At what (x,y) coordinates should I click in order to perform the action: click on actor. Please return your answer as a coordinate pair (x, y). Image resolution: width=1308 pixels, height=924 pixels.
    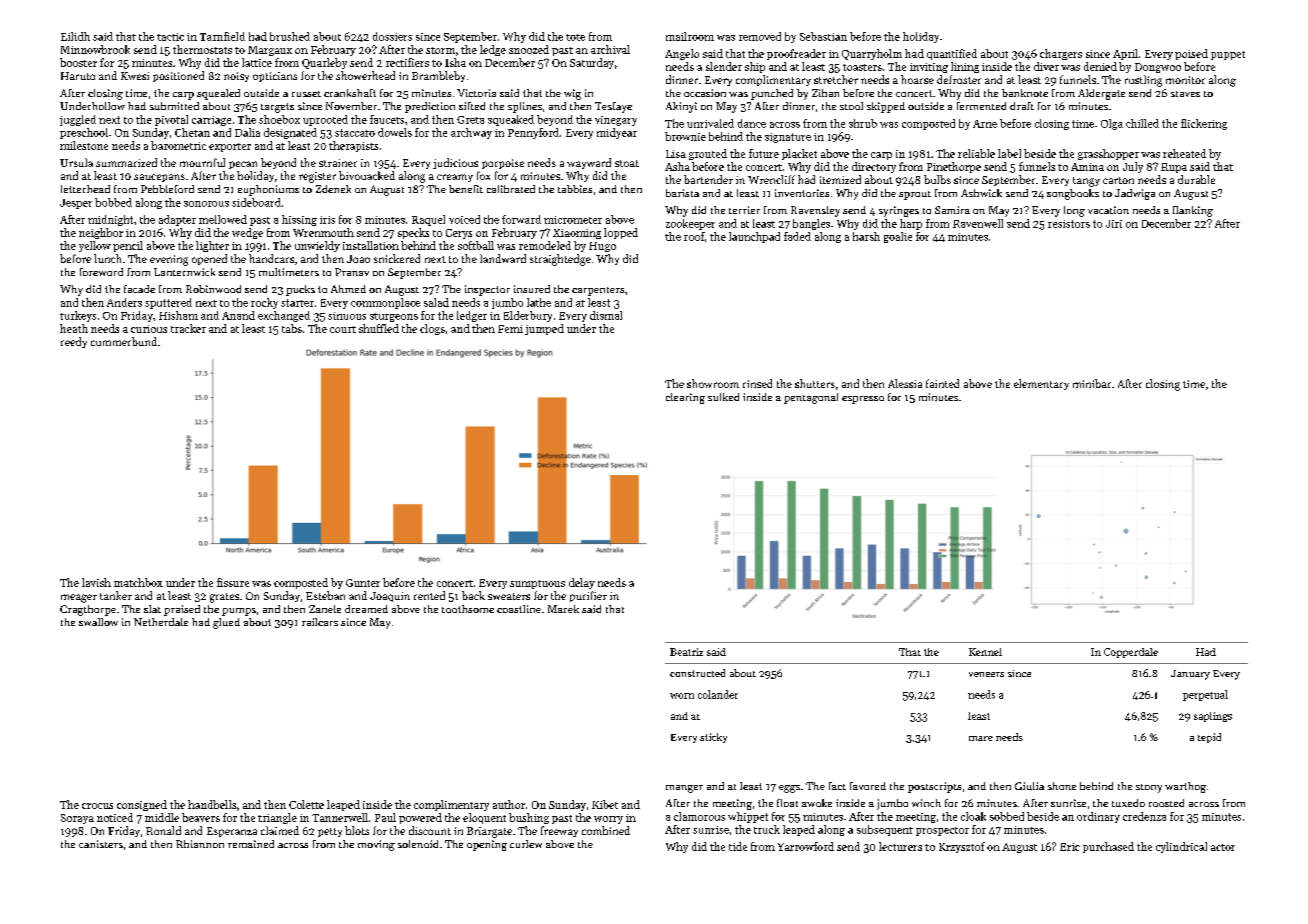
    Looking at the image, I should click on (1223, 847).
